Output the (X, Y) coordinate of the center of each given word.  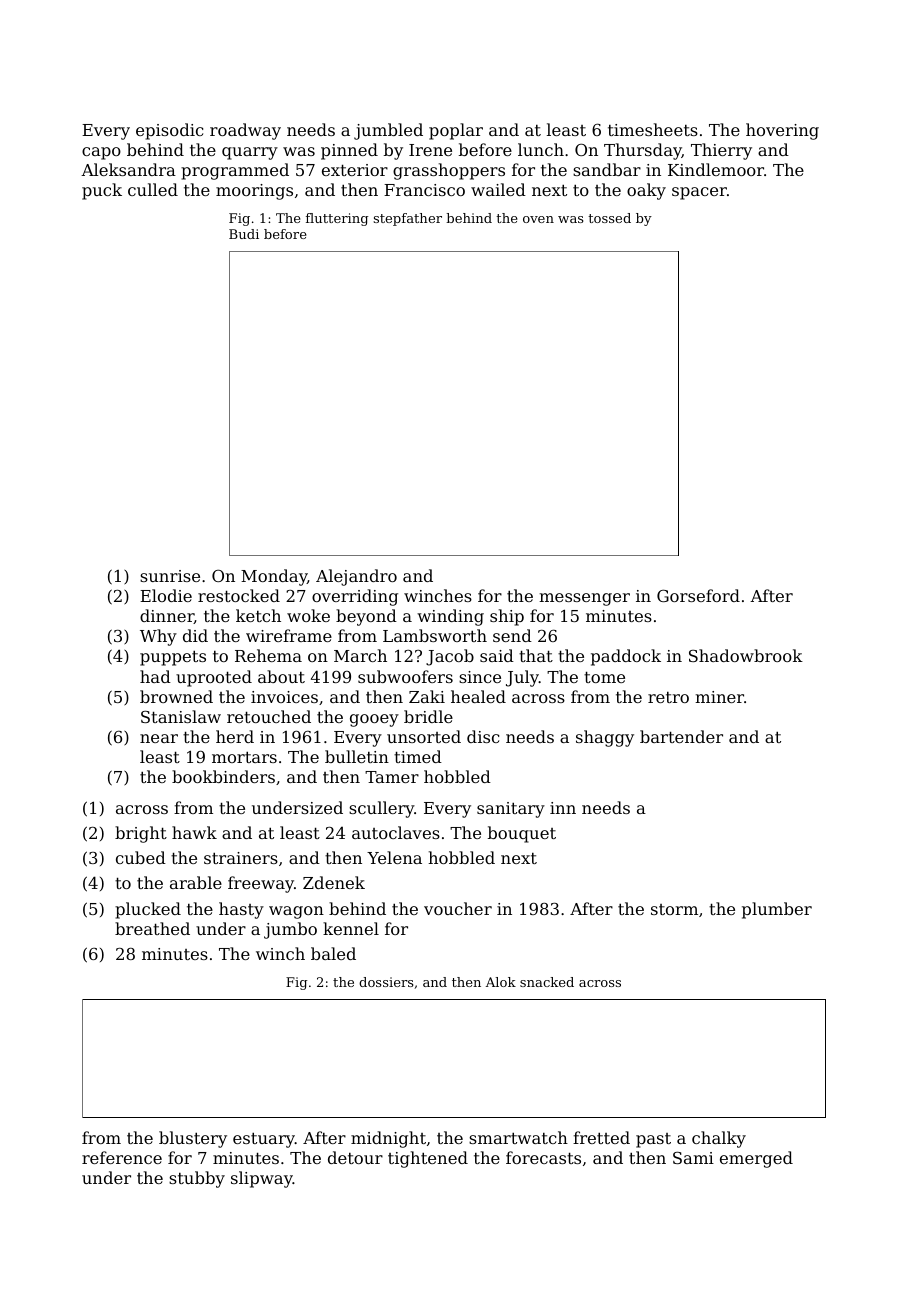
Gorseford (698, 595)
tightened (428, 1159)
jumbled (388, 131)
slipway (262, 1179)
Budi (244, 234)
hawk (194, 832)
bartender (681, 736)
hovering (782, 131)
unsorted (424, 736)
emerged (756, 1159)
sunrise (170, 576)
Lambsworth (435, 635)
